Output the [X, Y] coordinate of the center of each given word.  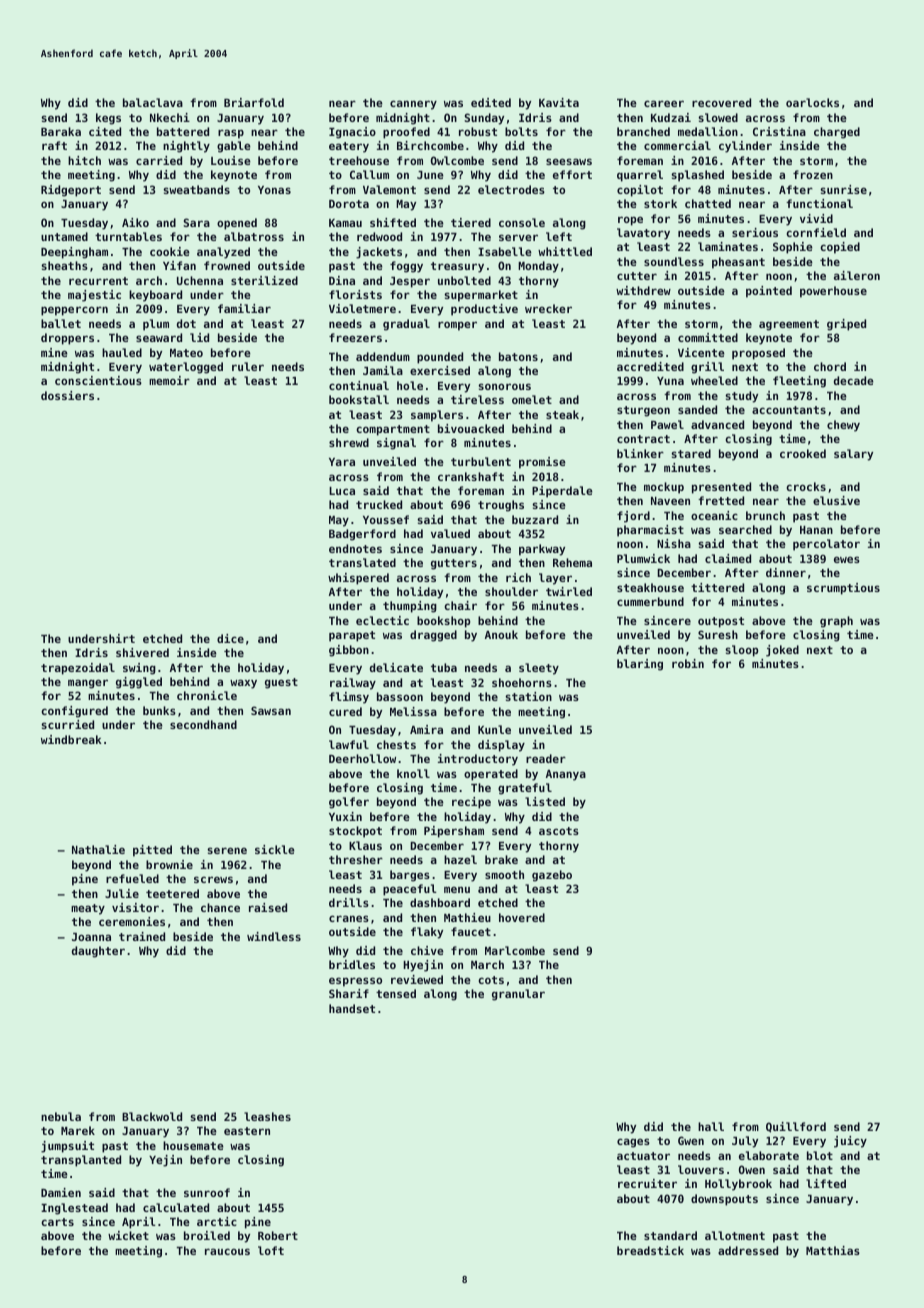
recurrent [98, 281]
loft [271, 1250]
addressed [748, 1250]
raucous [227, 1251]
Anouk [501, 634]
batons [518, 356]
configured [74, 712]
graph [836, 622]
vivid [816, 218]
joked [782, 651]
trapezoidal [78, 669]
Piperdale [562, 492]
